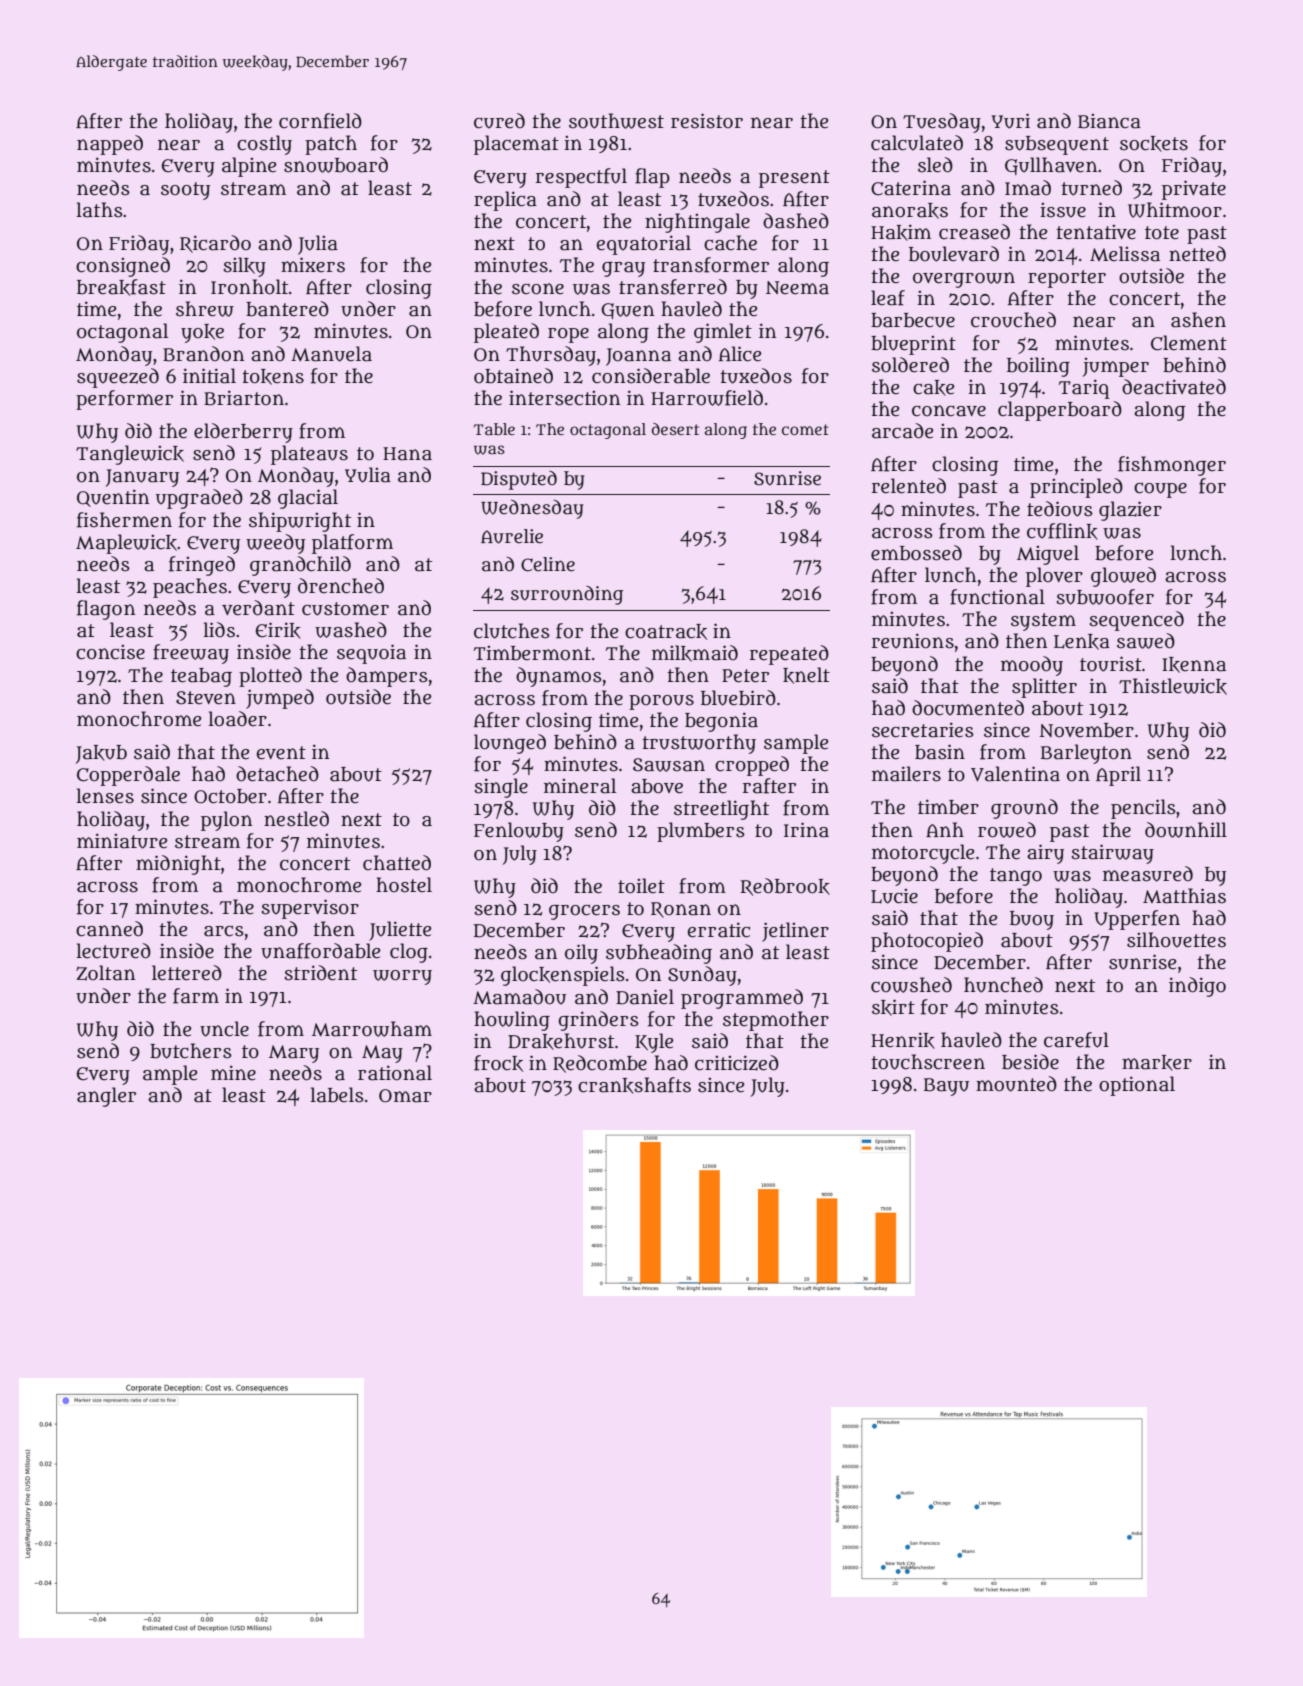 This page has height=1686, width=1303. Describe the element at coordinates (1174, 387) in the page. I see `deactivated` at that location.
